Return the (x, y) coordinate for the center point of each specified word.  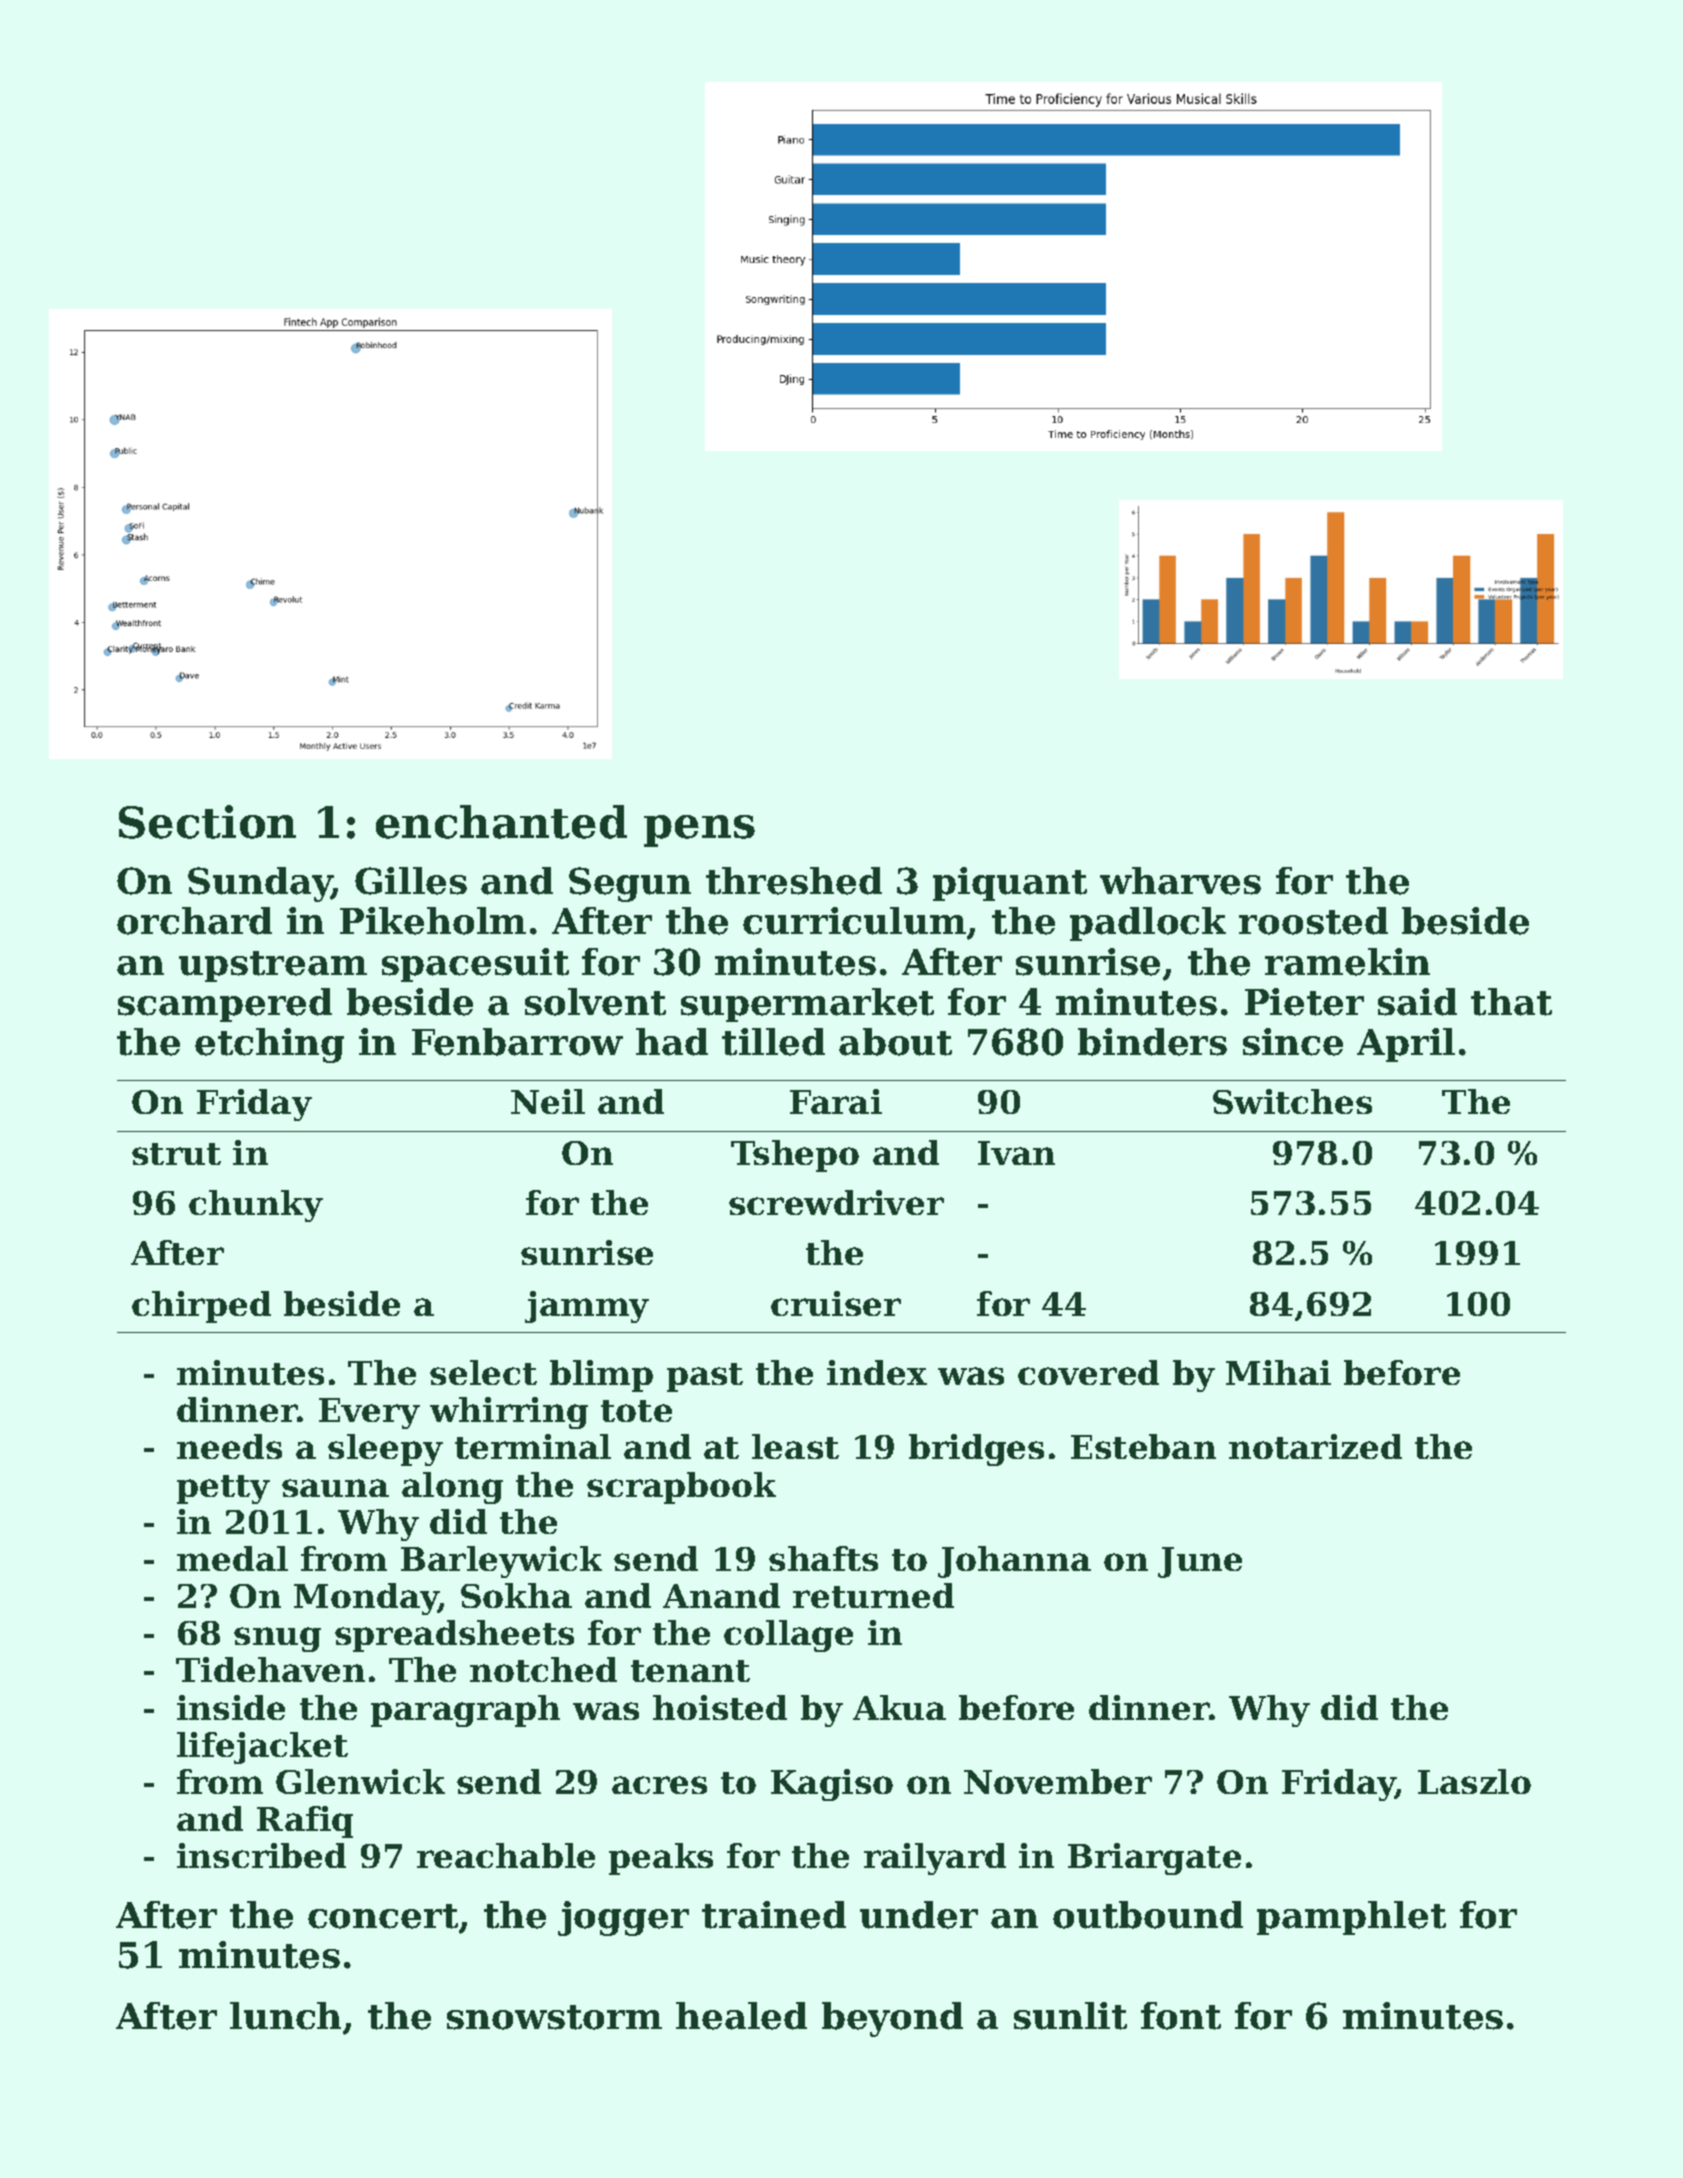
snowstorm (554, 2017)
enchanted (501, 822)
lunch (285, 2016)
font (1181, 2016)
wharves (1180, 881)
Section (207, 822)
